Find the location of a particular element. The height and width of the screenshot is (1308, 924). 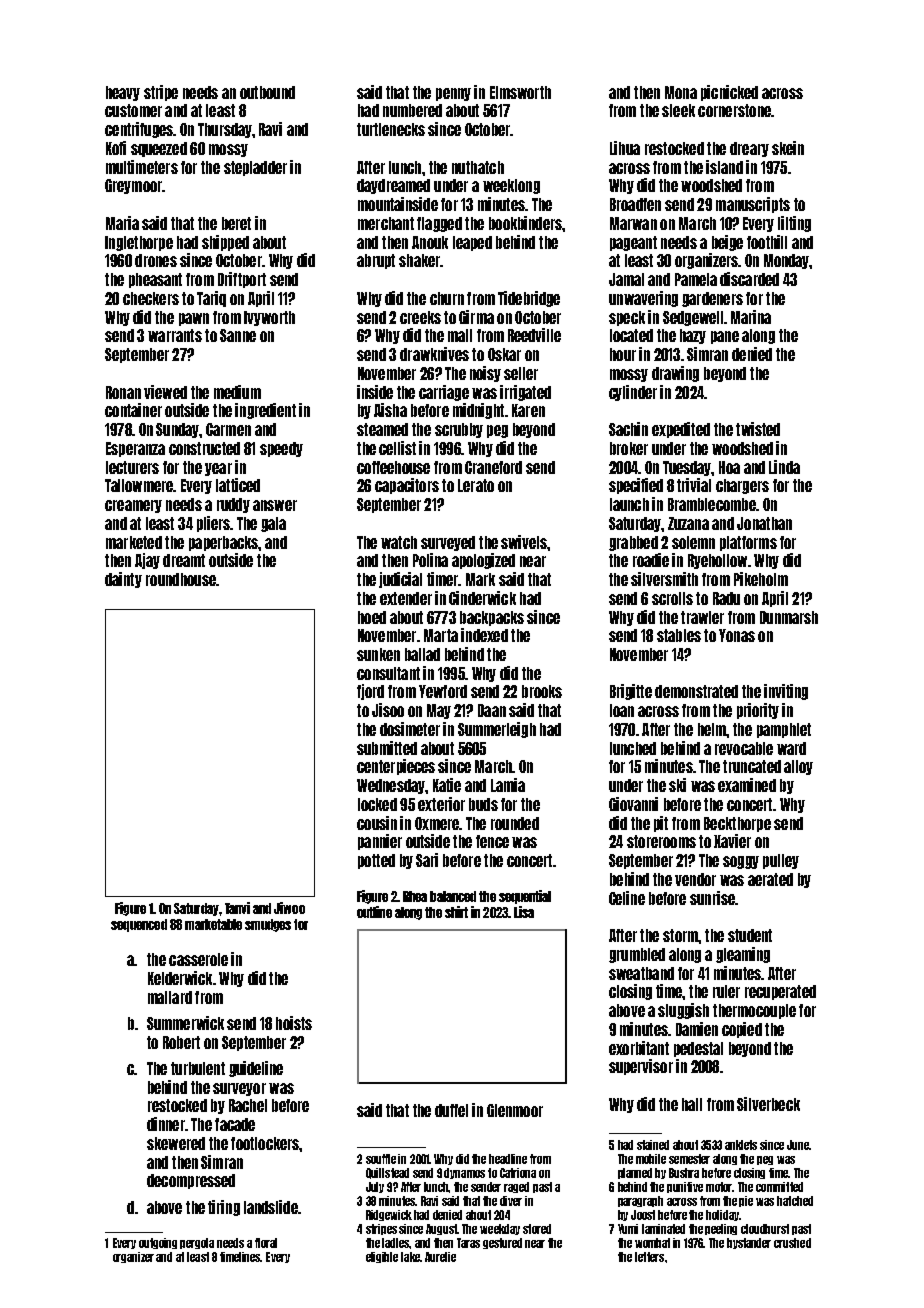

outbound is located at coordinates (267, 92).
